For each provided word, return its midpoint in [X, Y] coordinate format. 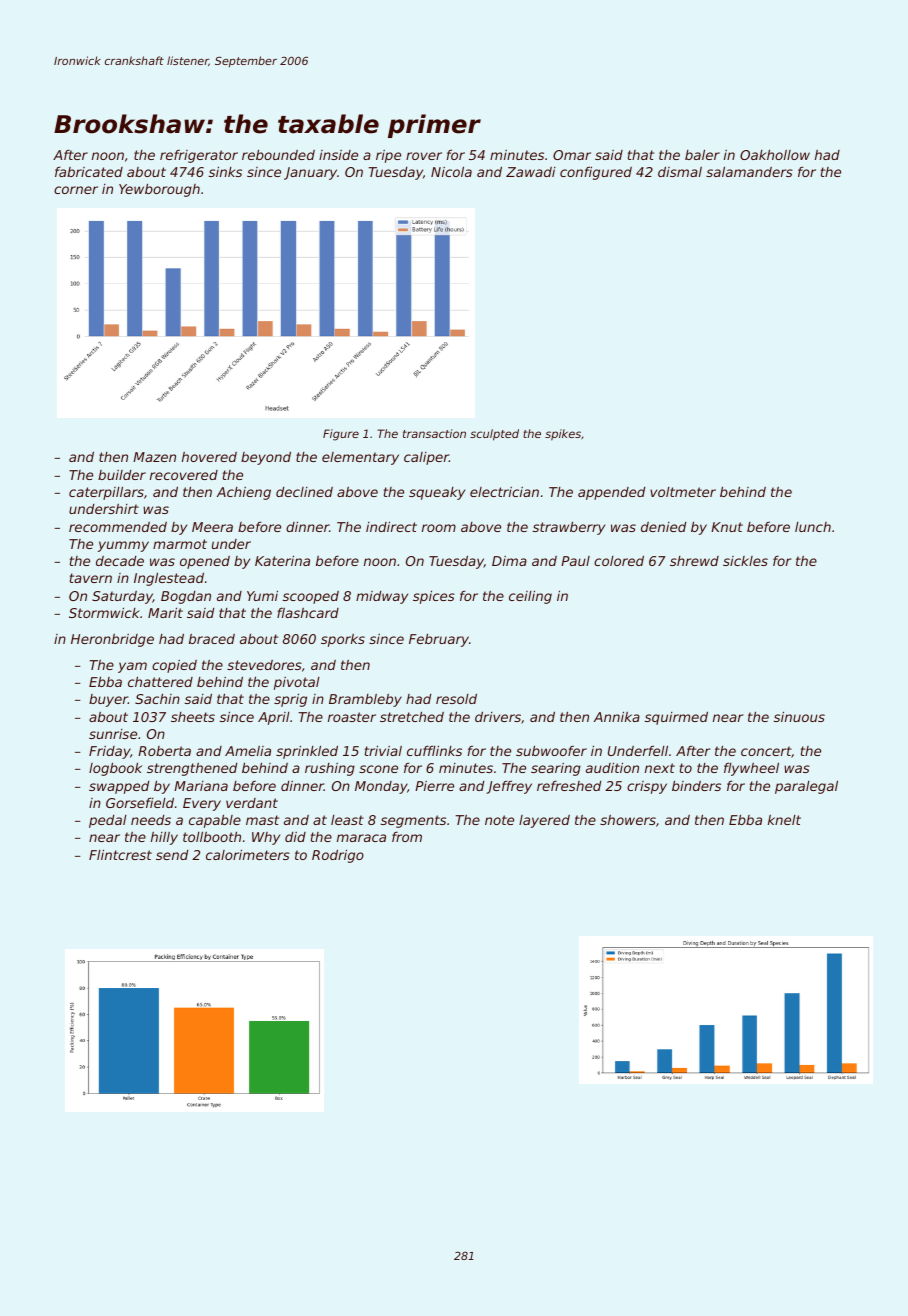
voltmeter [683, 492]
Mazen [154, 457]
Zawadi [531, 172]
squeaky [437, 493]
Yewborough [159, 190]
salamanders [749, 171]
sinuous [799, 716]
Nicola [451, 171]
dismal [680, 171]
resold [456, 698]
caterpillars [106, 493]
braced [212, 639]
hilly [164, 838]
